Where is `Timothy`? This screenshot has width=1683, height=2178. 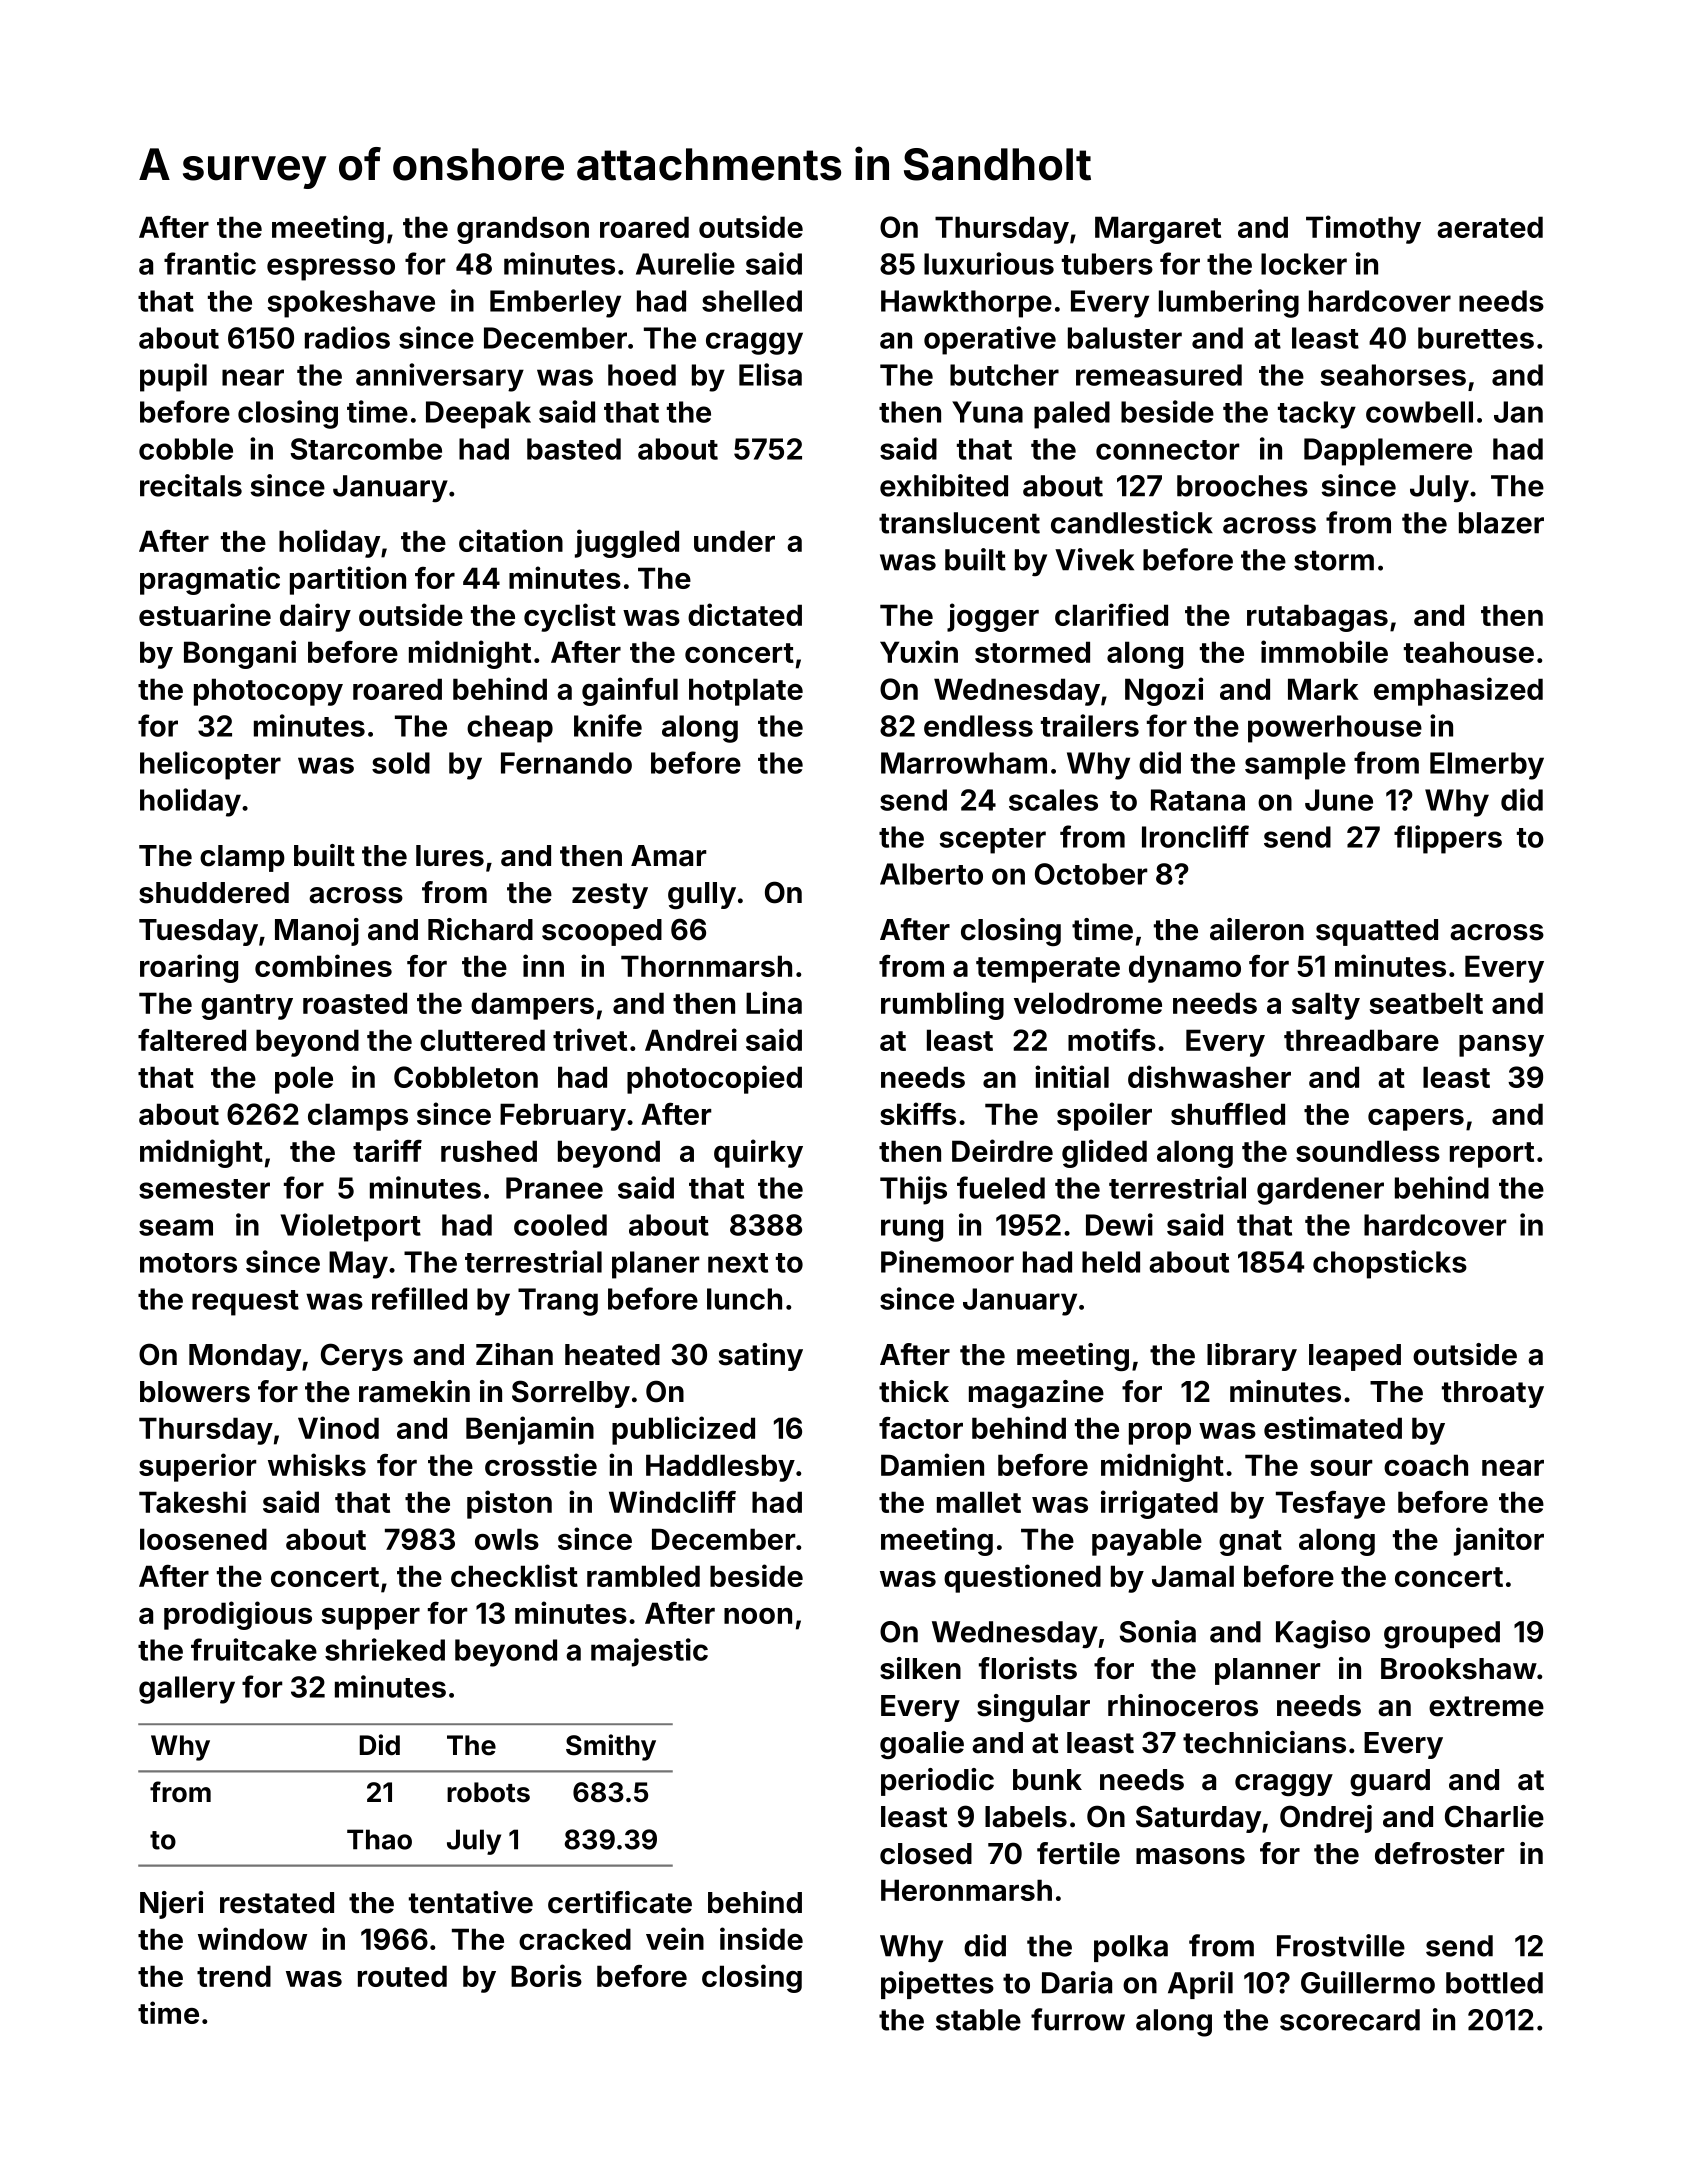
Timothy is located at coordinates (1363, 229).
